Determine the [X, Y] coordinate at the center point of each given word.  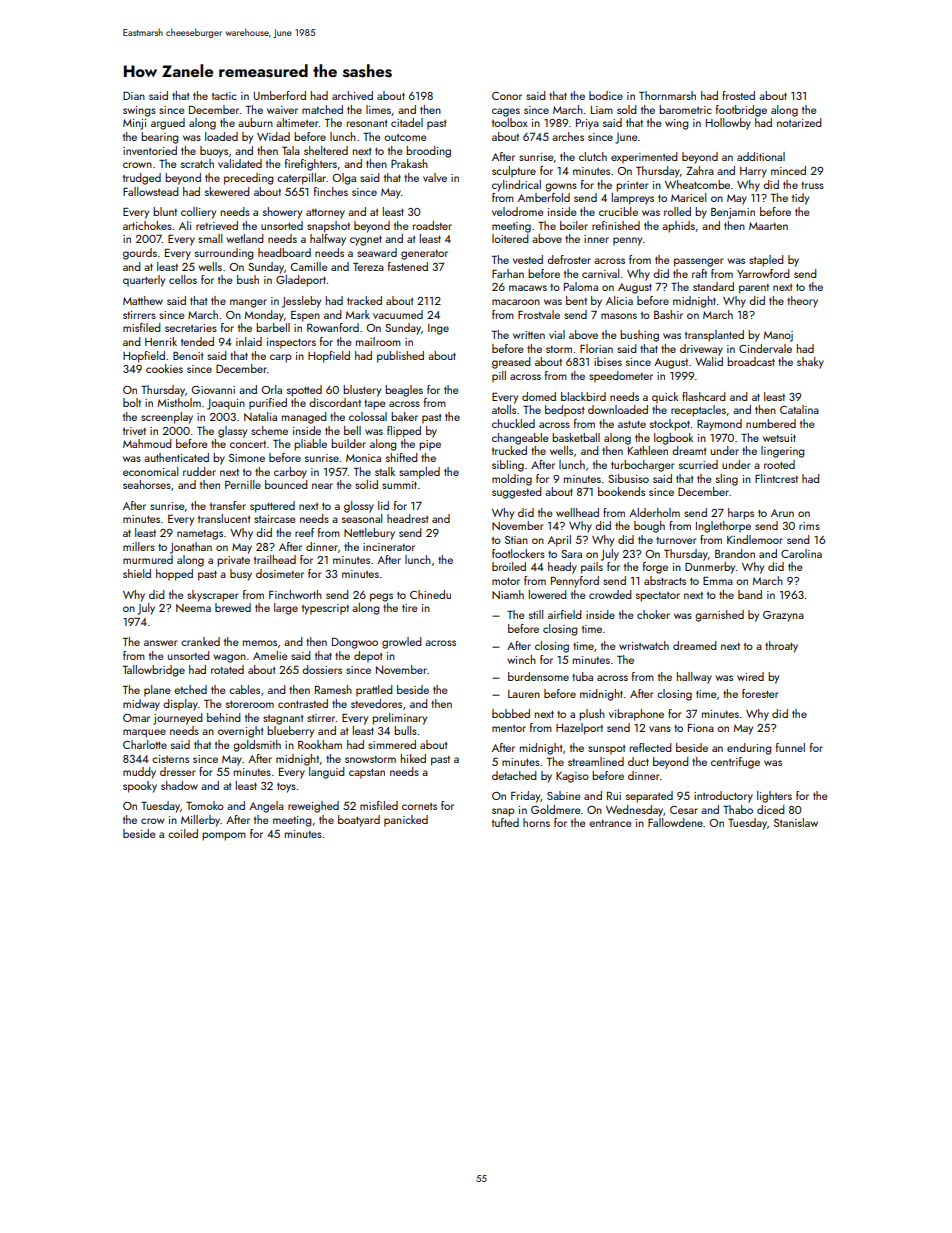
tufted [505, 822]
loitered [510, 238]
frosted [738, 95]
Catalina [799, 409]
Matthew [143, 300]
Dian [134, 96]
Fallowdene [675, 822]
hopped [174, 575]
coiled [183, 833]
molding [512, 480]
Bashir [668, 314]
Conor [507, 96]
